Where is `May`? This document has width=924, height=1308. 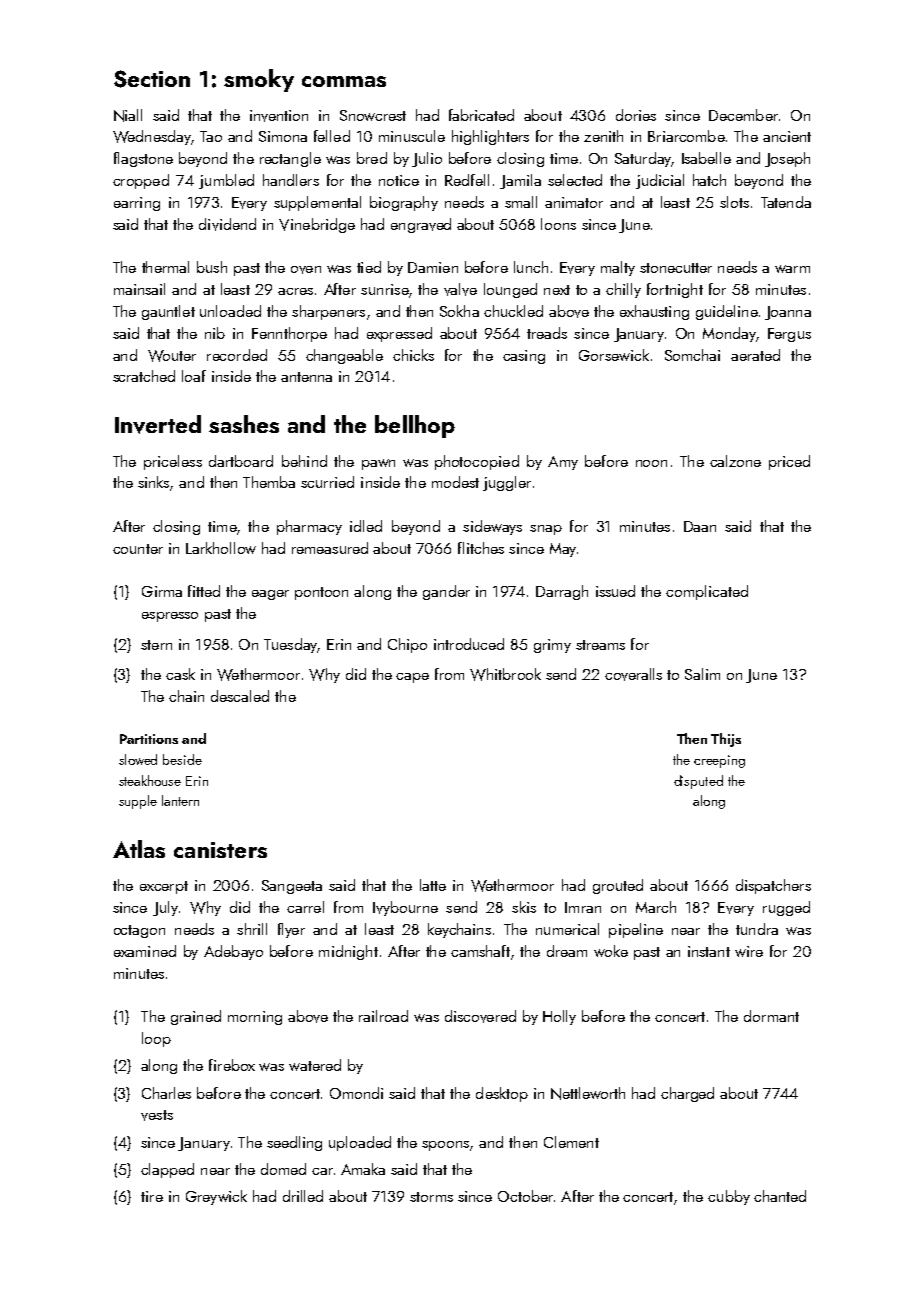 May is located at coordinates (563, 550).
